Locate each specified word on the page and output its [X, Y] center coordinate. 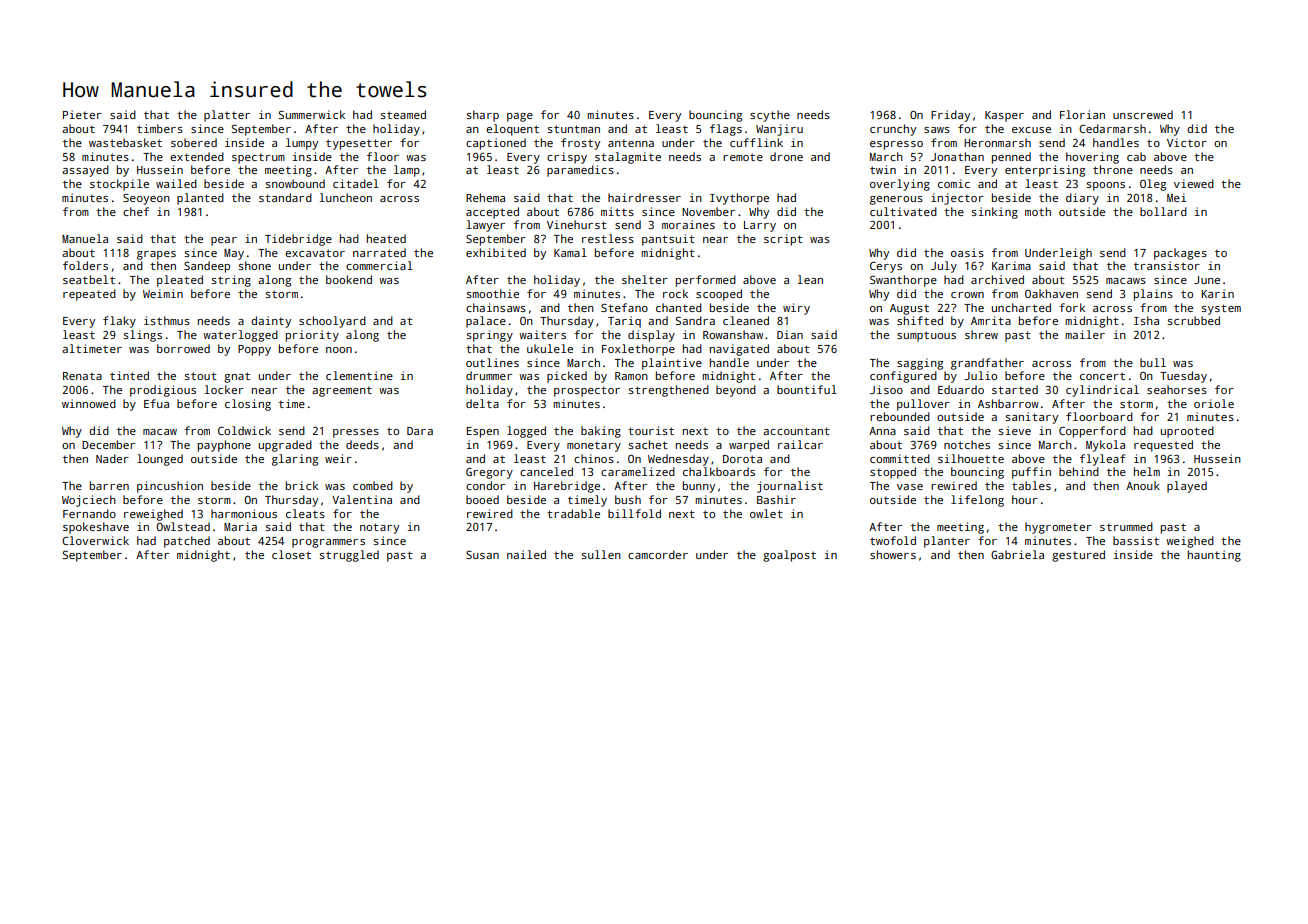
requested [1163, 446]
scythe [770, 116]
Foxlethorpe [638, 350]
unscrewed [1143, 114]
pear [224, 241]
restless [608, 238]
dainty [271, 322]
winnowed [89, 403]
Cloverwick [95, 540]
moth [1038, 211]
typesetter [359, 144]
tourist [651, 430]
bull [1153, 362]
